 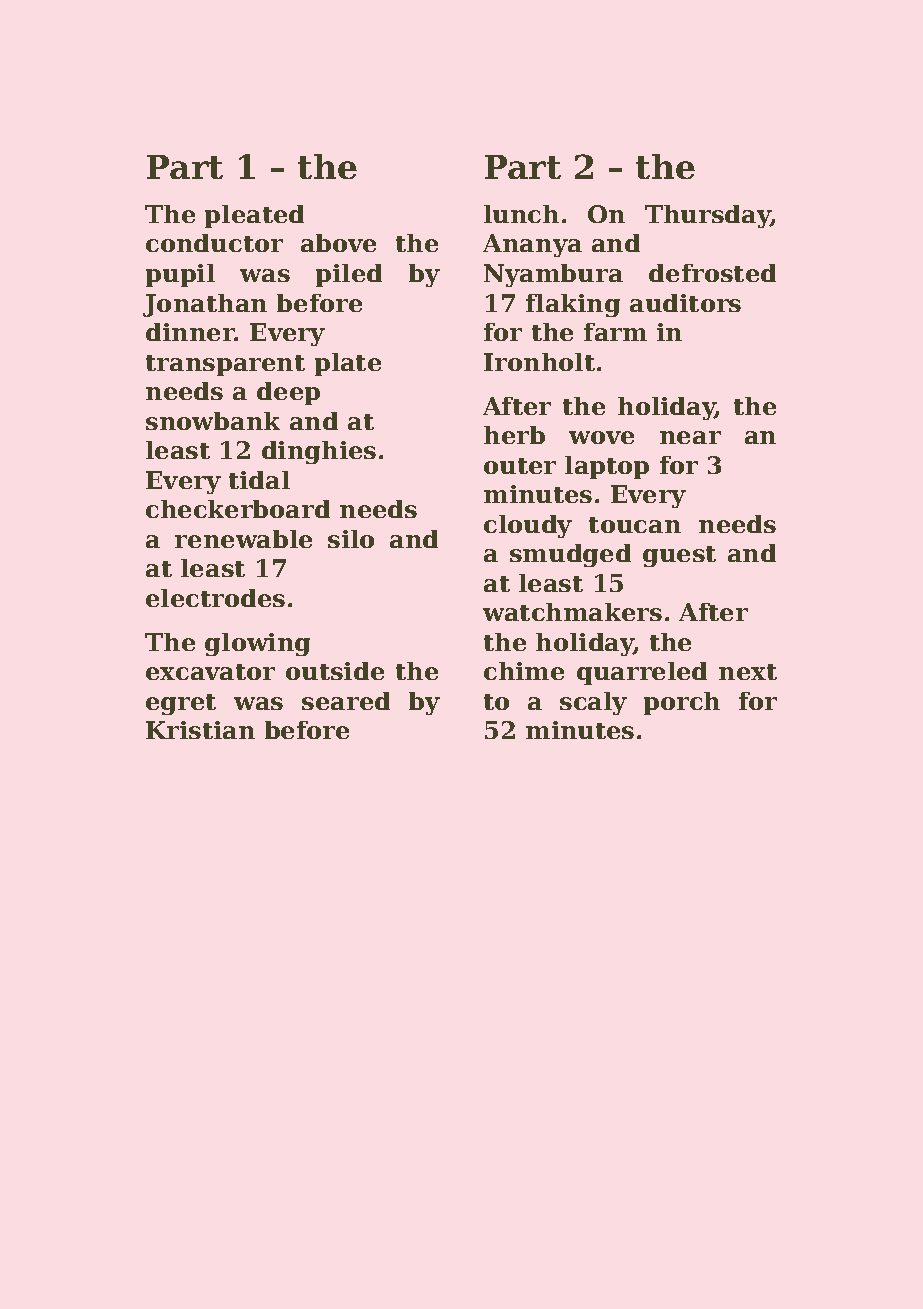 What do you see at coordinates (593, 703) in the screenshot?
I see `scaly` at bounding box center [593, 703].
